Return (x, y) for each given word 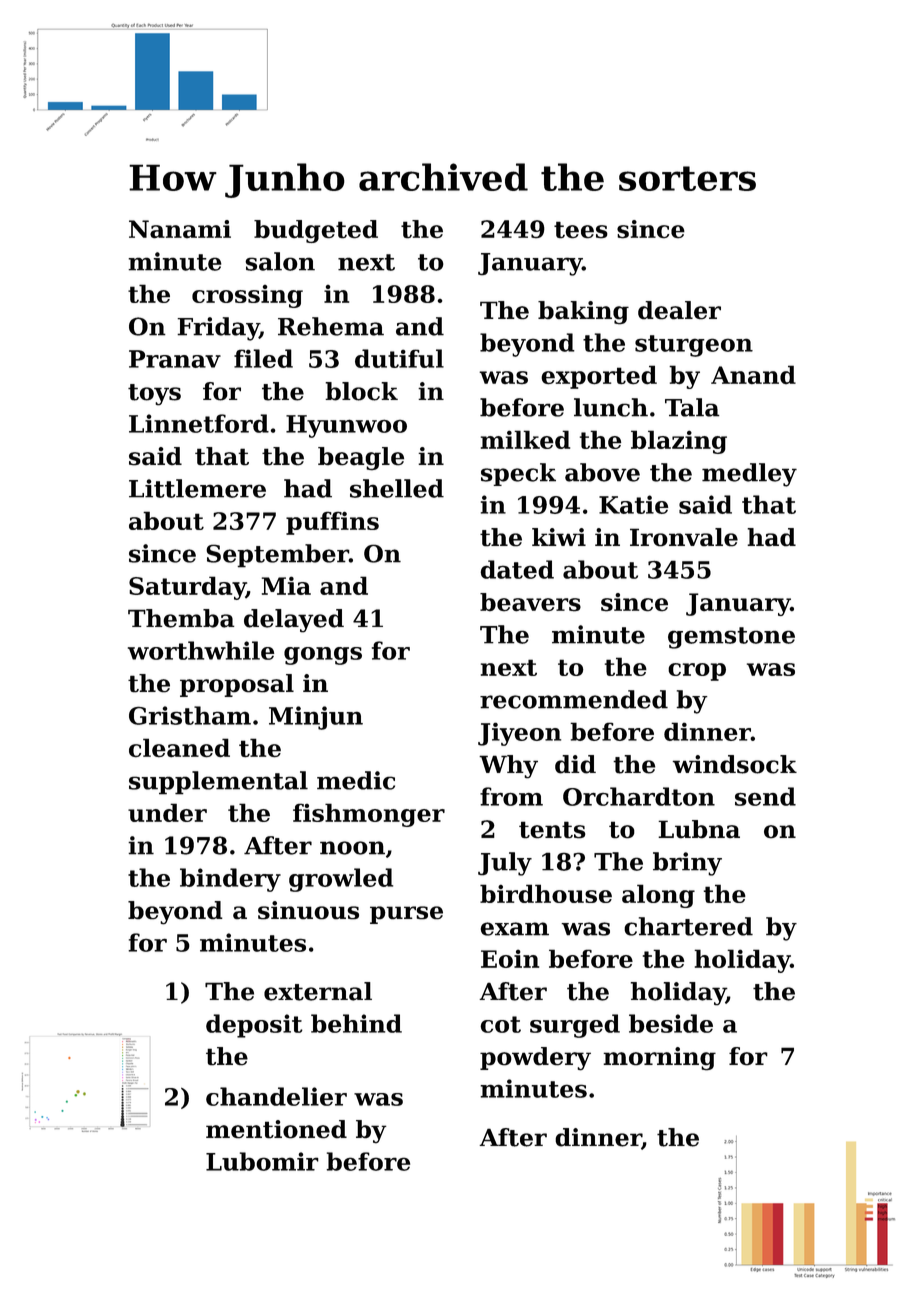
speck (518, 474)
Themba (181, 618)
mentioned (276, 1129)
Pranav (175, 359)
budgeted (316, 231)
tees (581, 230)
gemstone (731, 638)
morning (659, 1059)
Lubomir (262, 1161)
